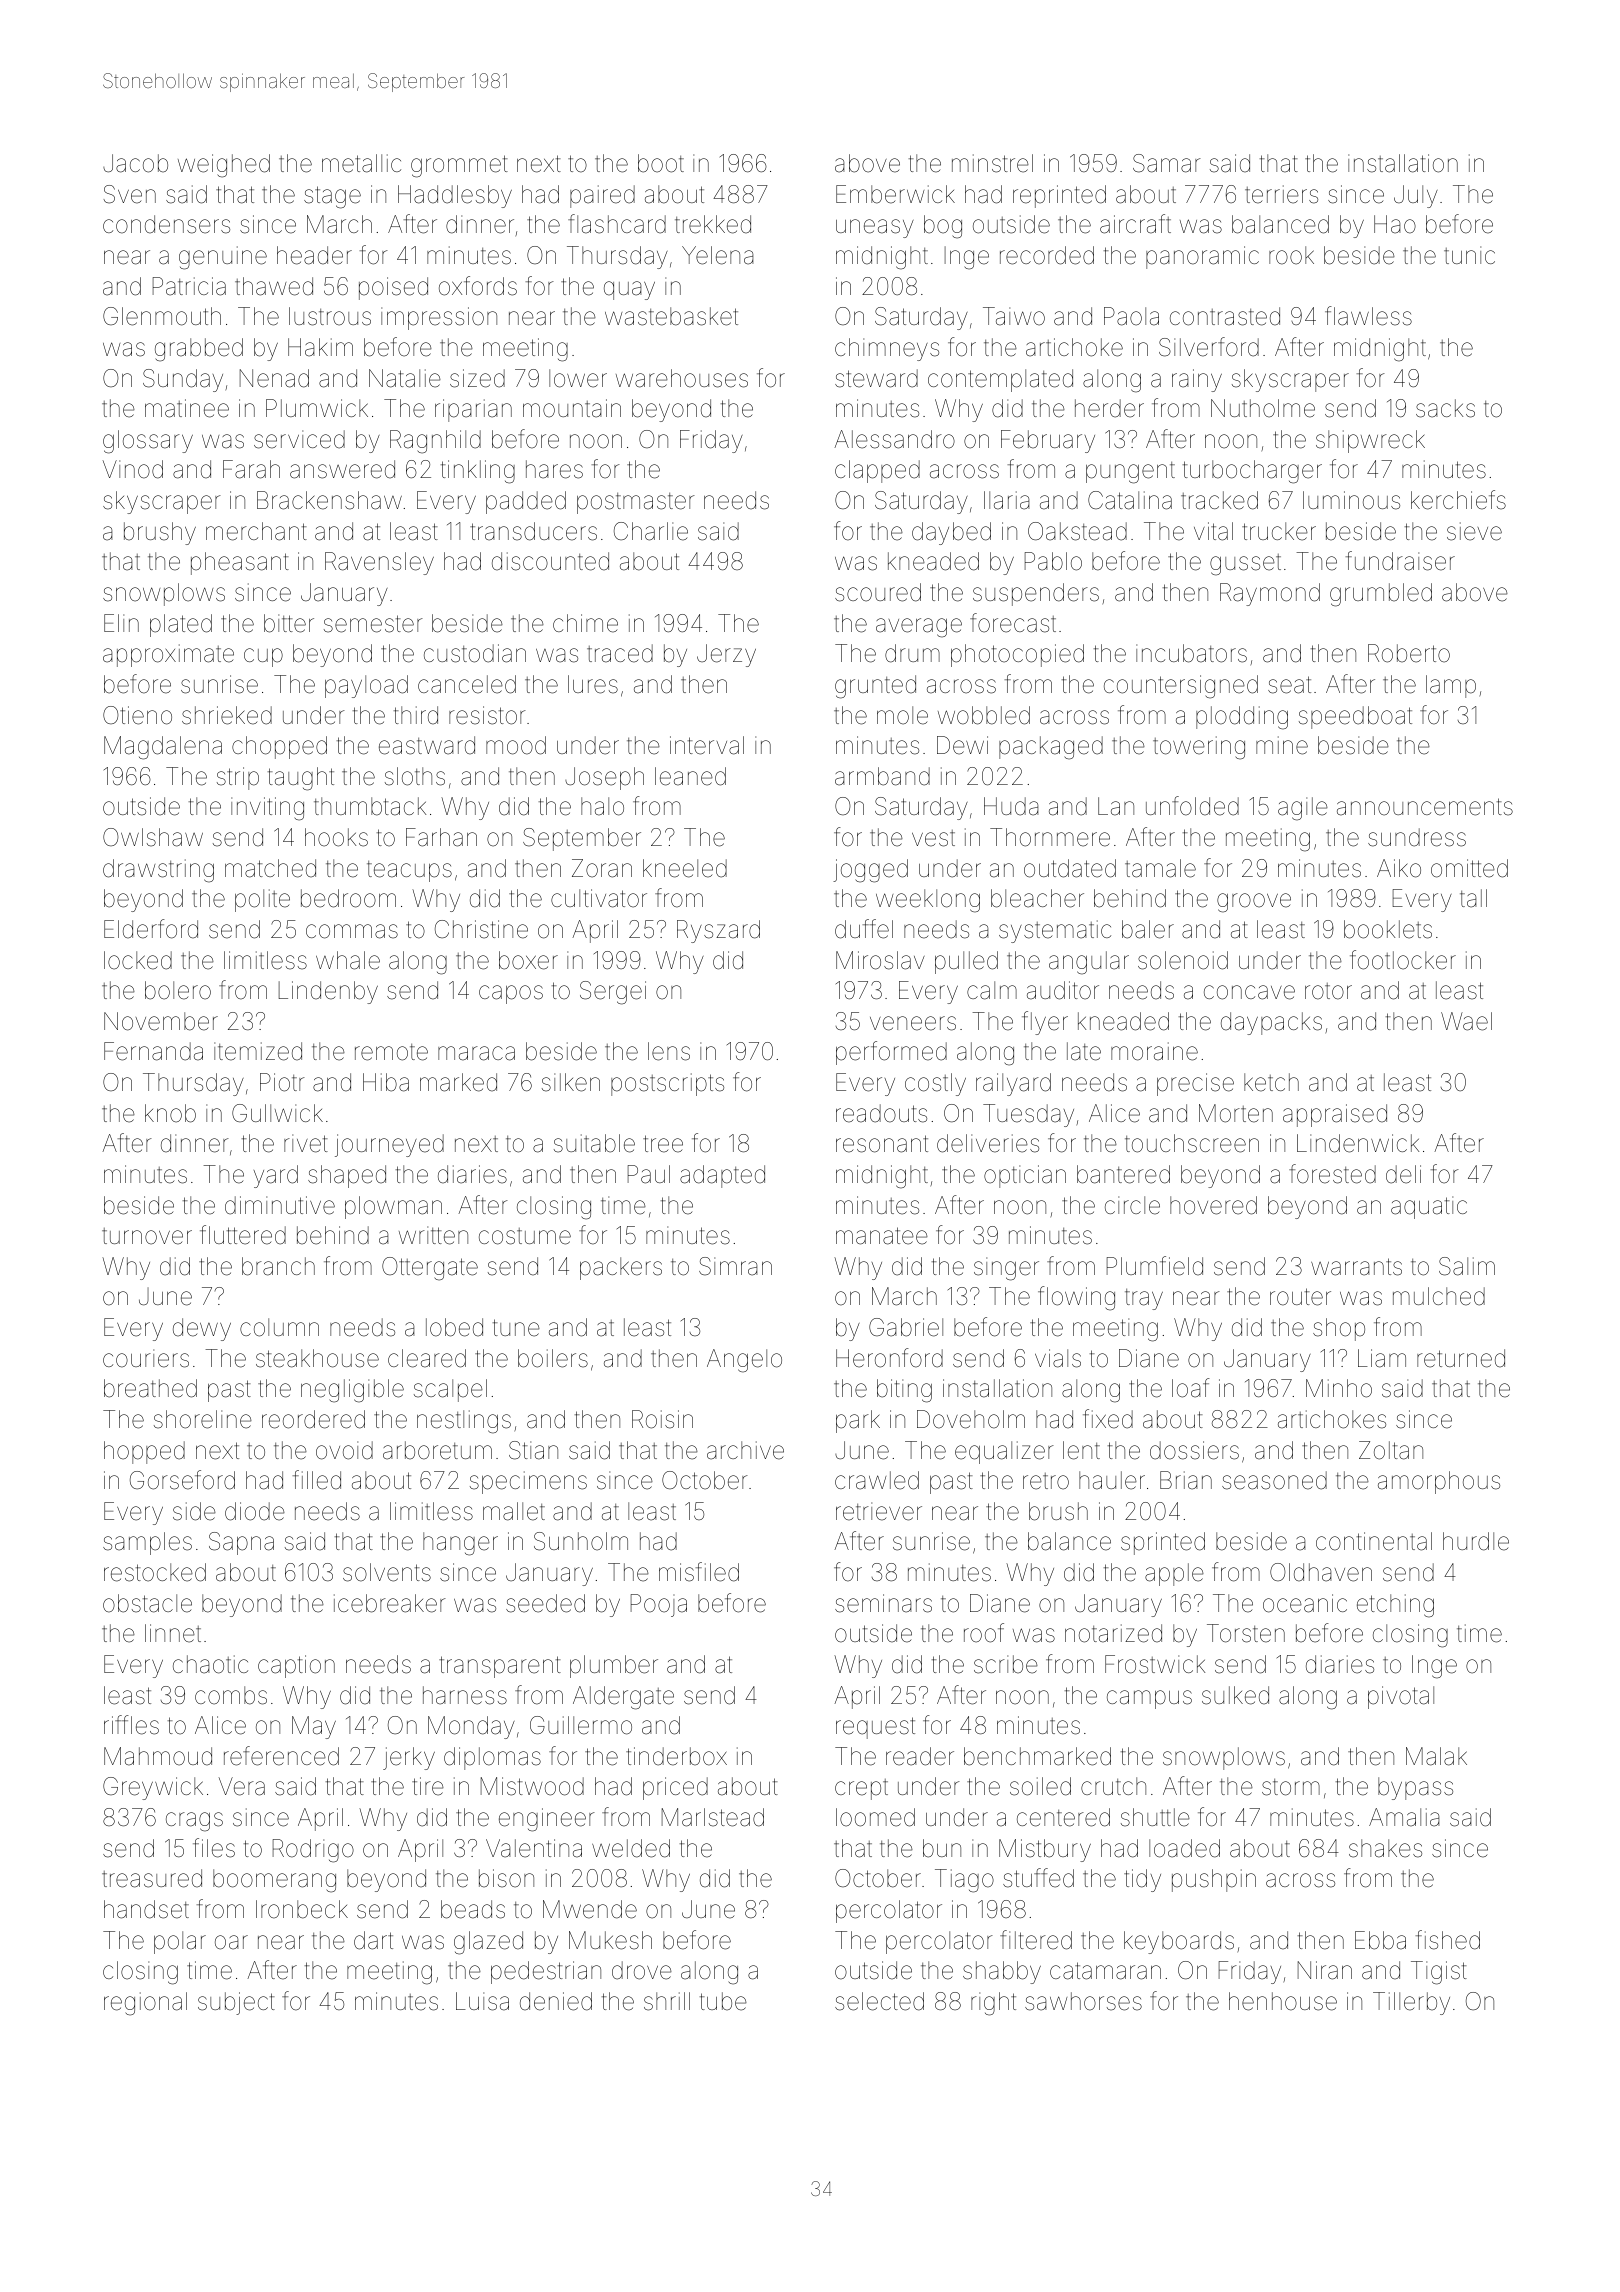  What do you see at coordinates (161, 1021) in the image?
I see `November` at bounding box center [161, 1021].
